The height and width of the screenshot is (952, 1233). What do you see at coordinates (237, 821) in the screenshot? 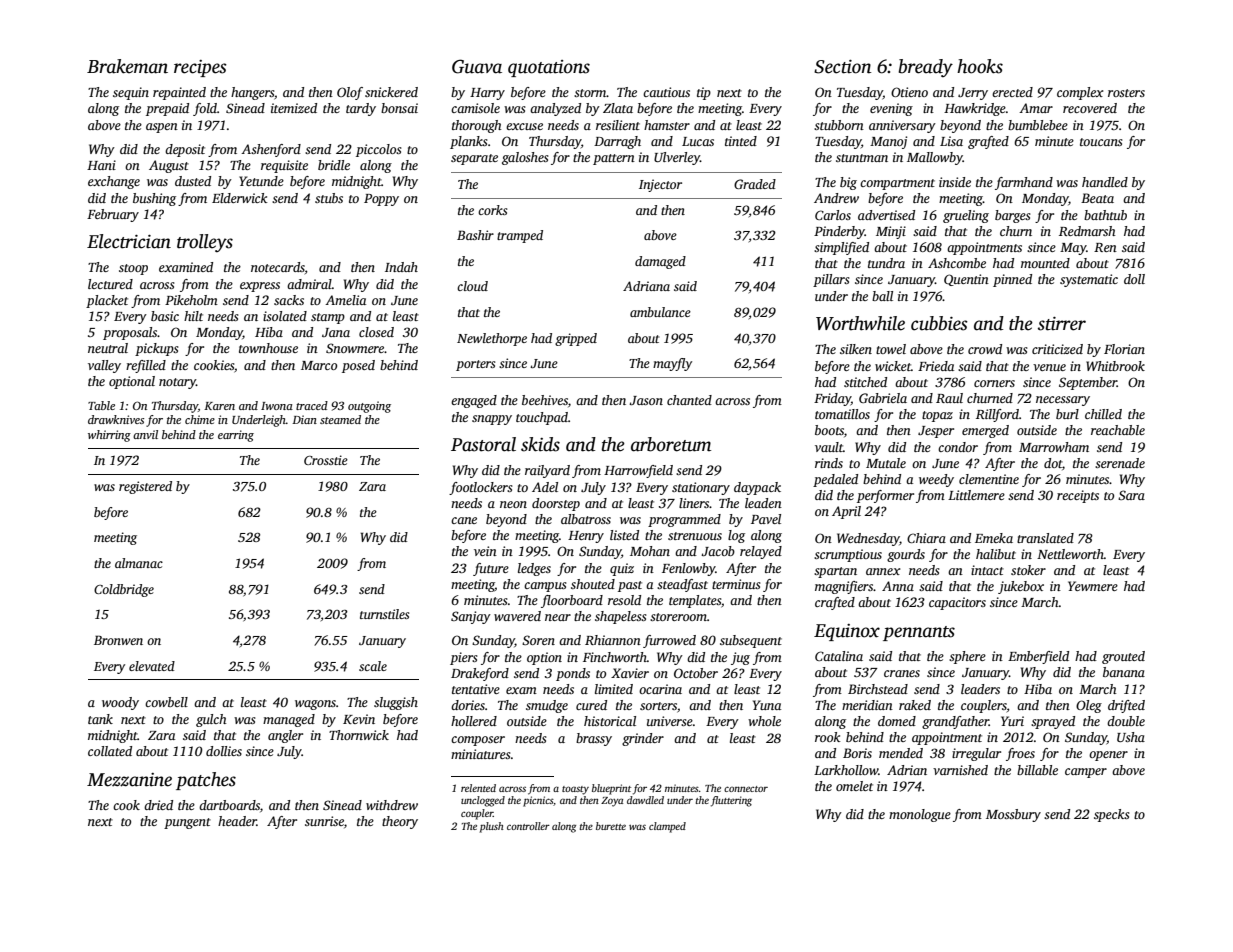
I see `header` at bounding box center [237, 821].
